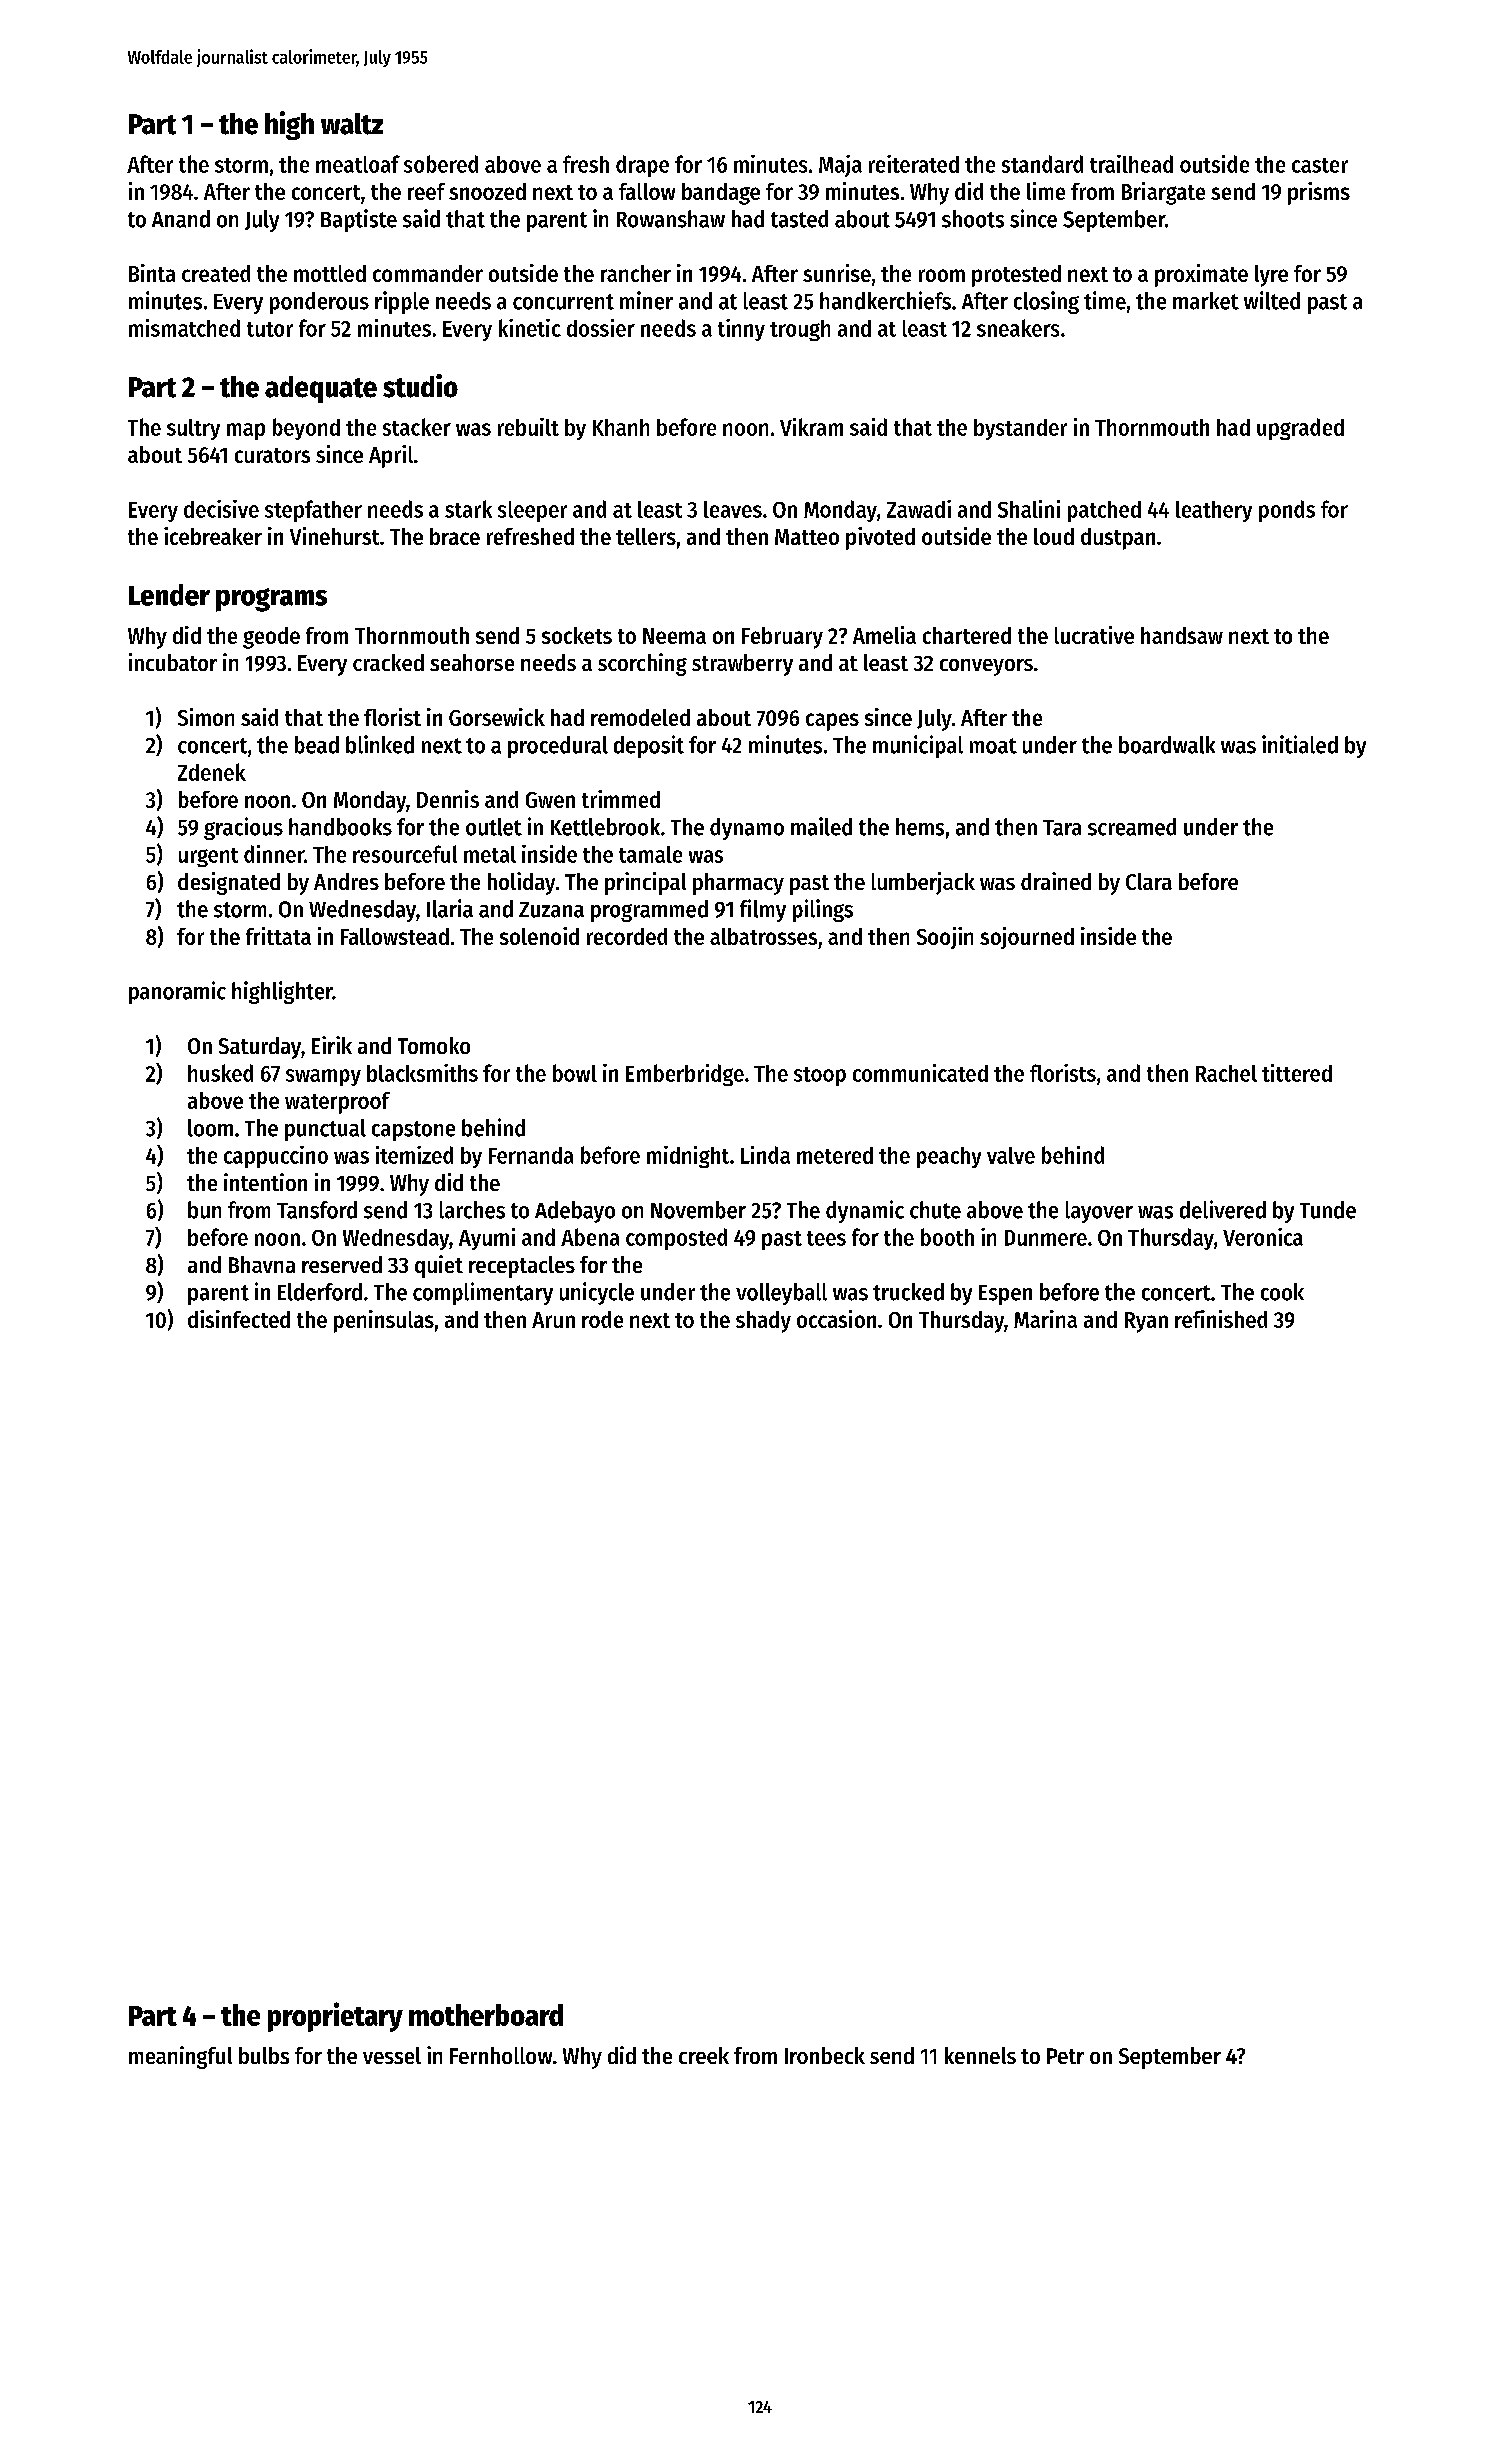 The height and width of the image is (2464, 1496). What do you see at coordinates (539, 936) in the image?
I see `solenoid` at bounding box center [539, 936].
